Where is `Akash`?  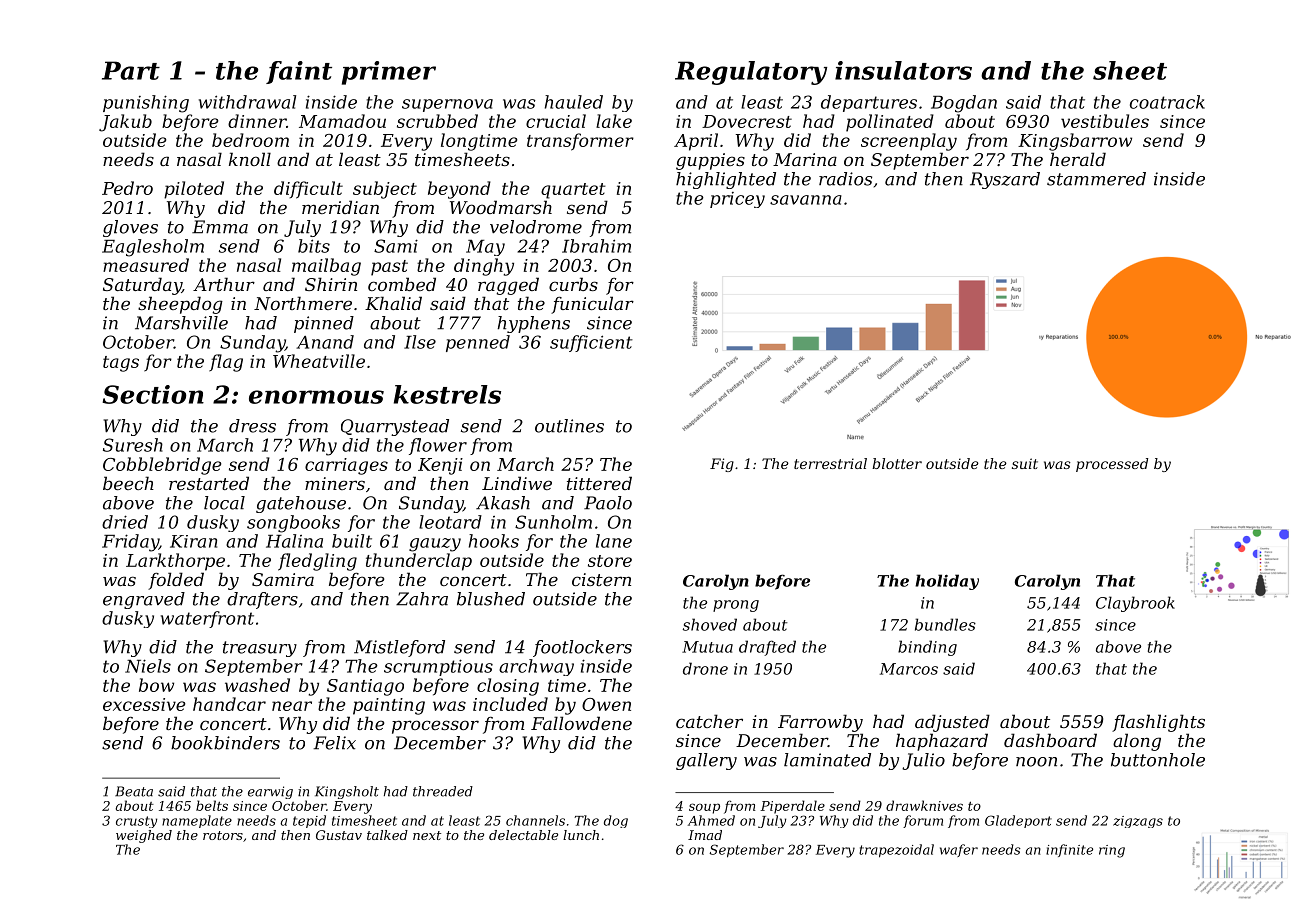
Akash is located at coordinates (503, 503).
